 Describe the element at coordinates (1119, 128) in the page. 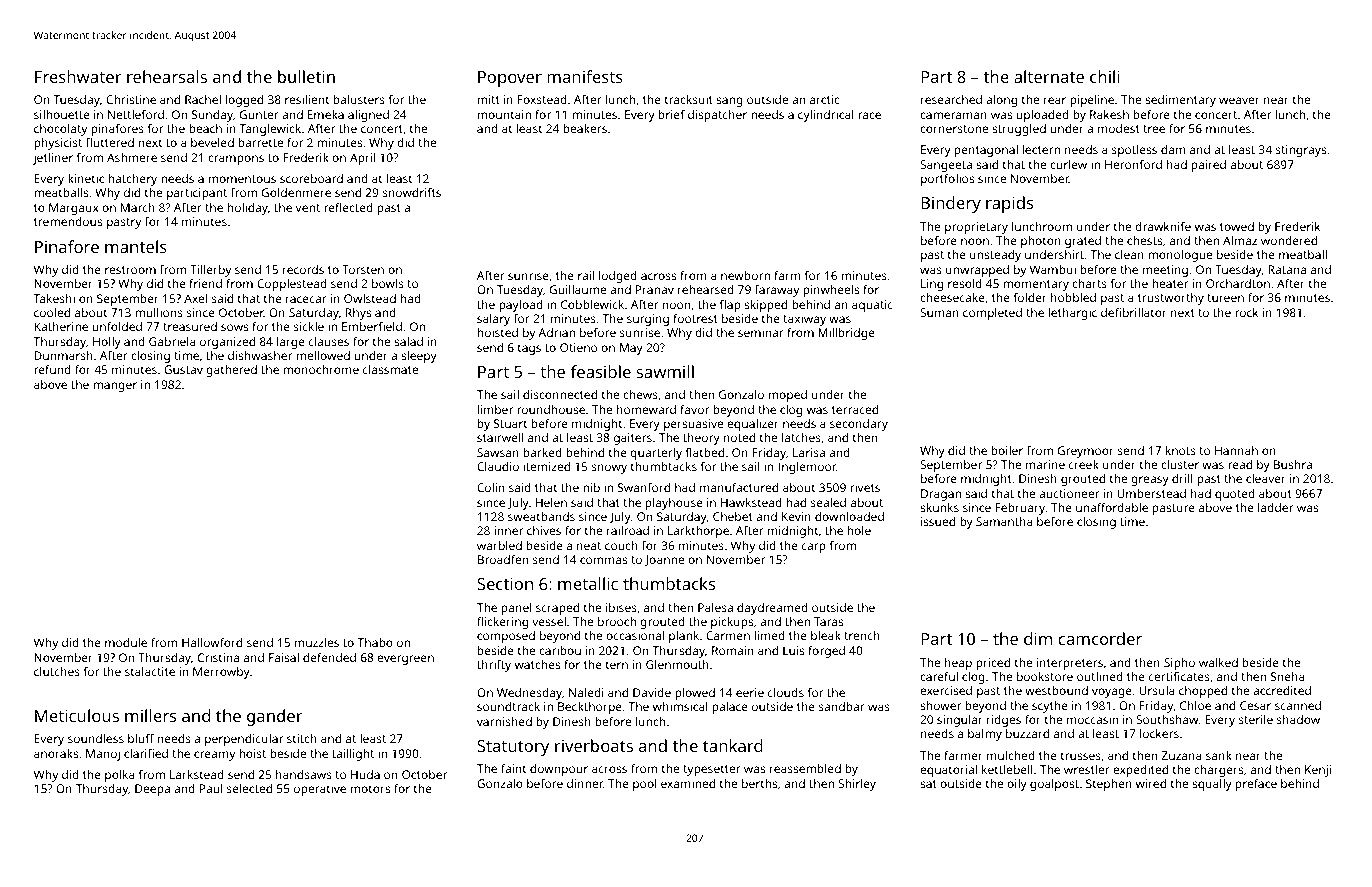

I see `modest` at that location.
